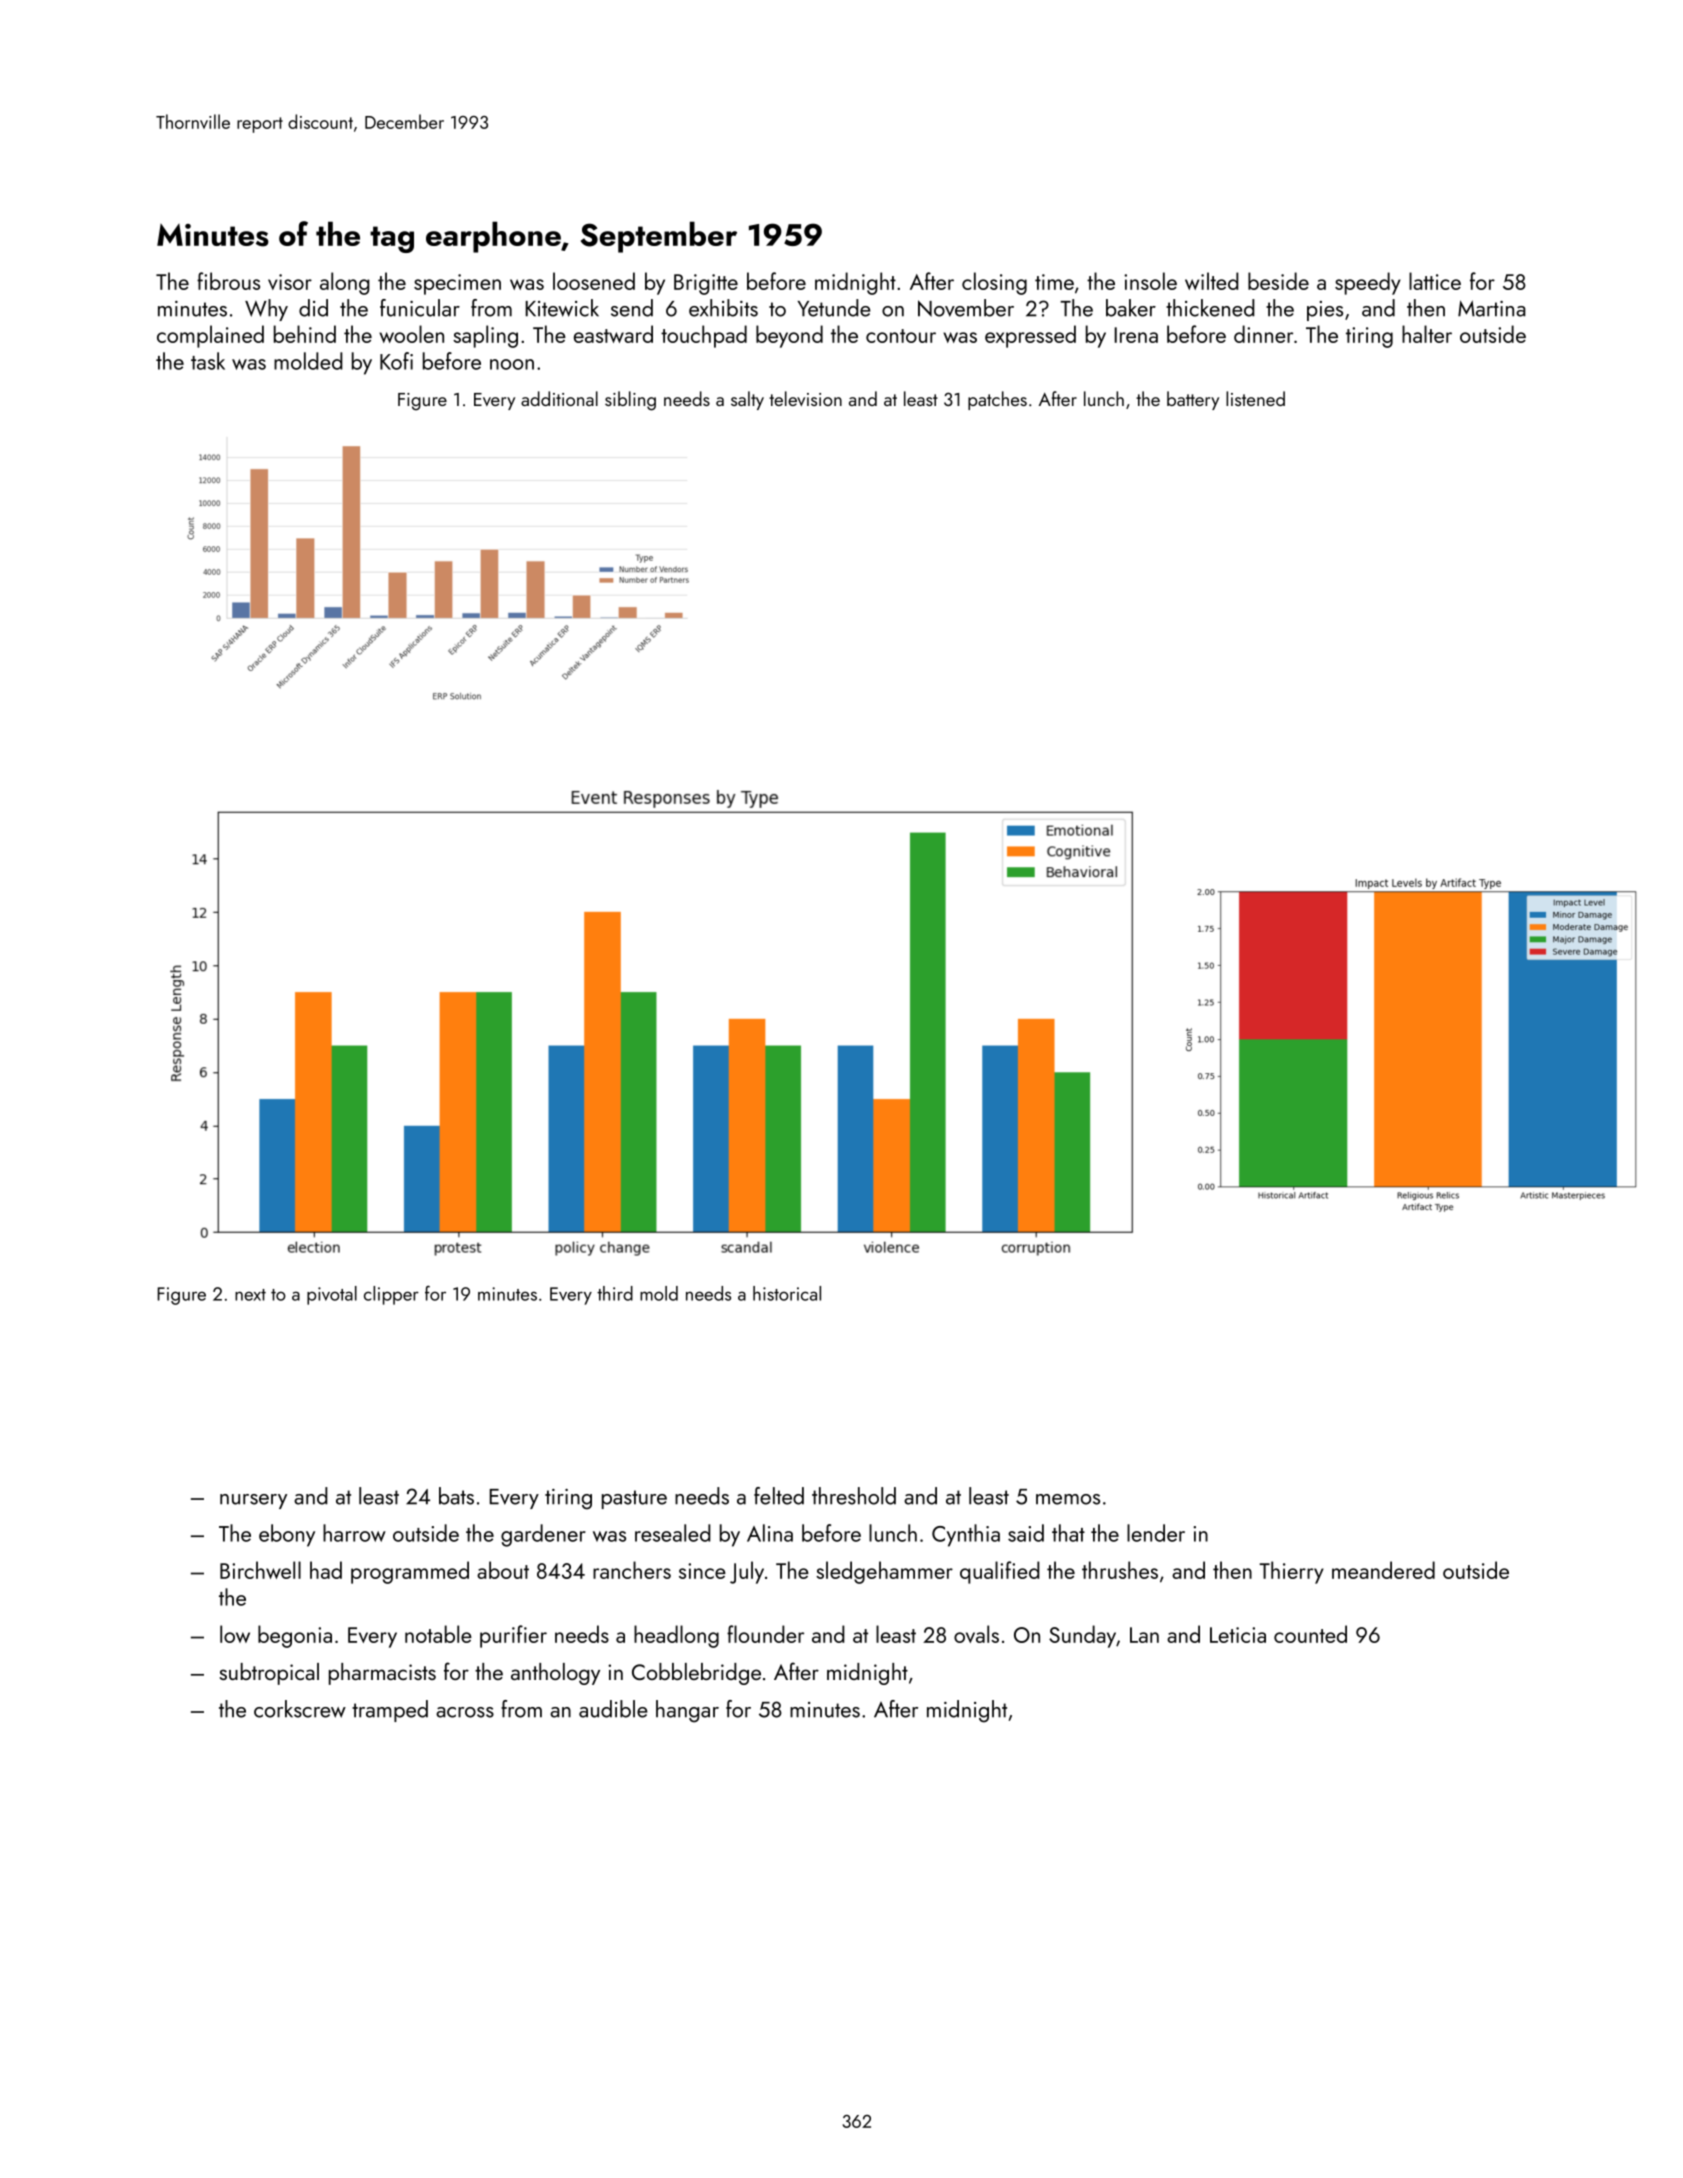  Describe the element at coordinates (594, 281) in the image. I see `loosened` at that location.
